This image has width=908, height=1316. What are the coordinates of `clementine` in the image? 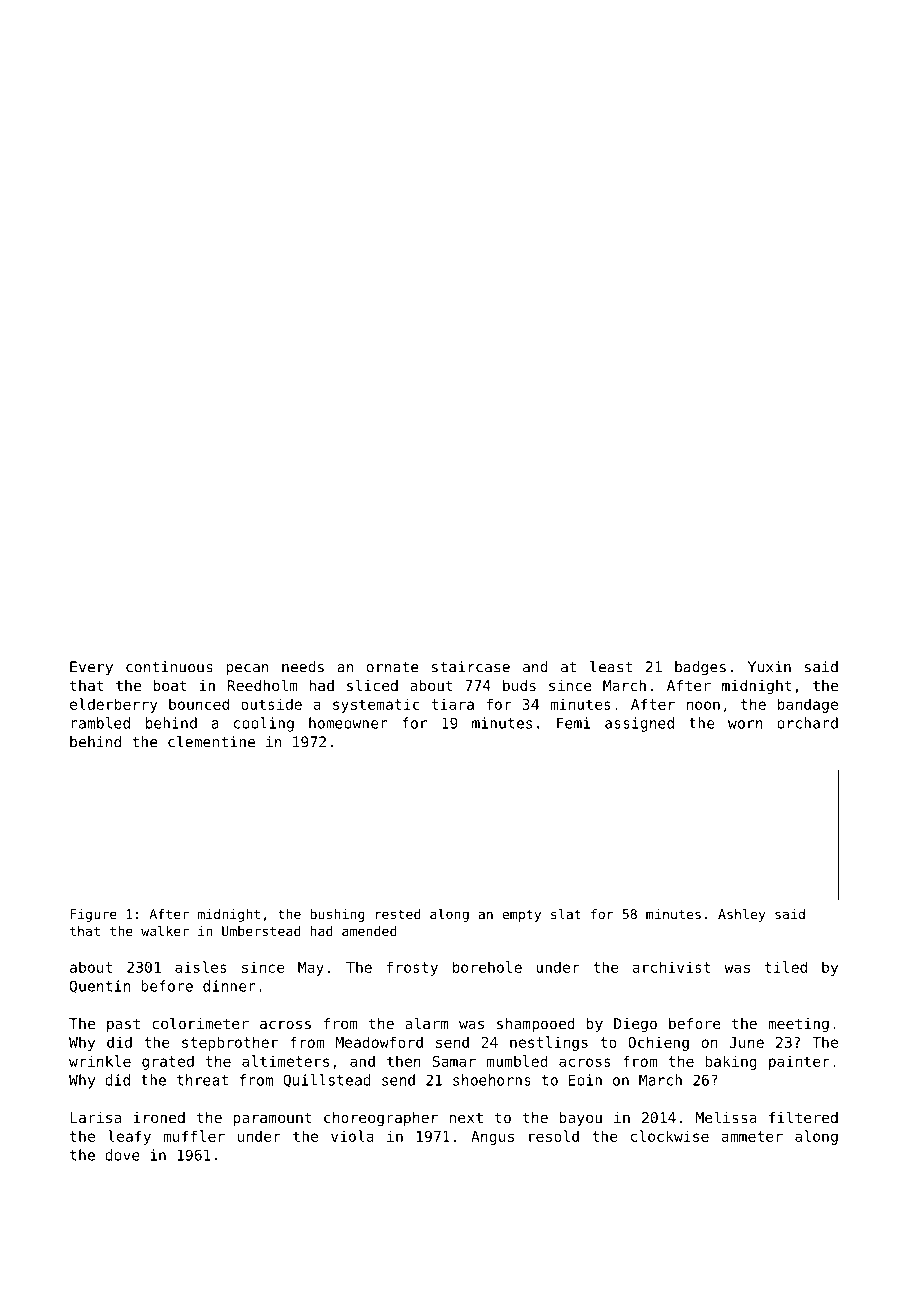 It's located at (211, 742).
